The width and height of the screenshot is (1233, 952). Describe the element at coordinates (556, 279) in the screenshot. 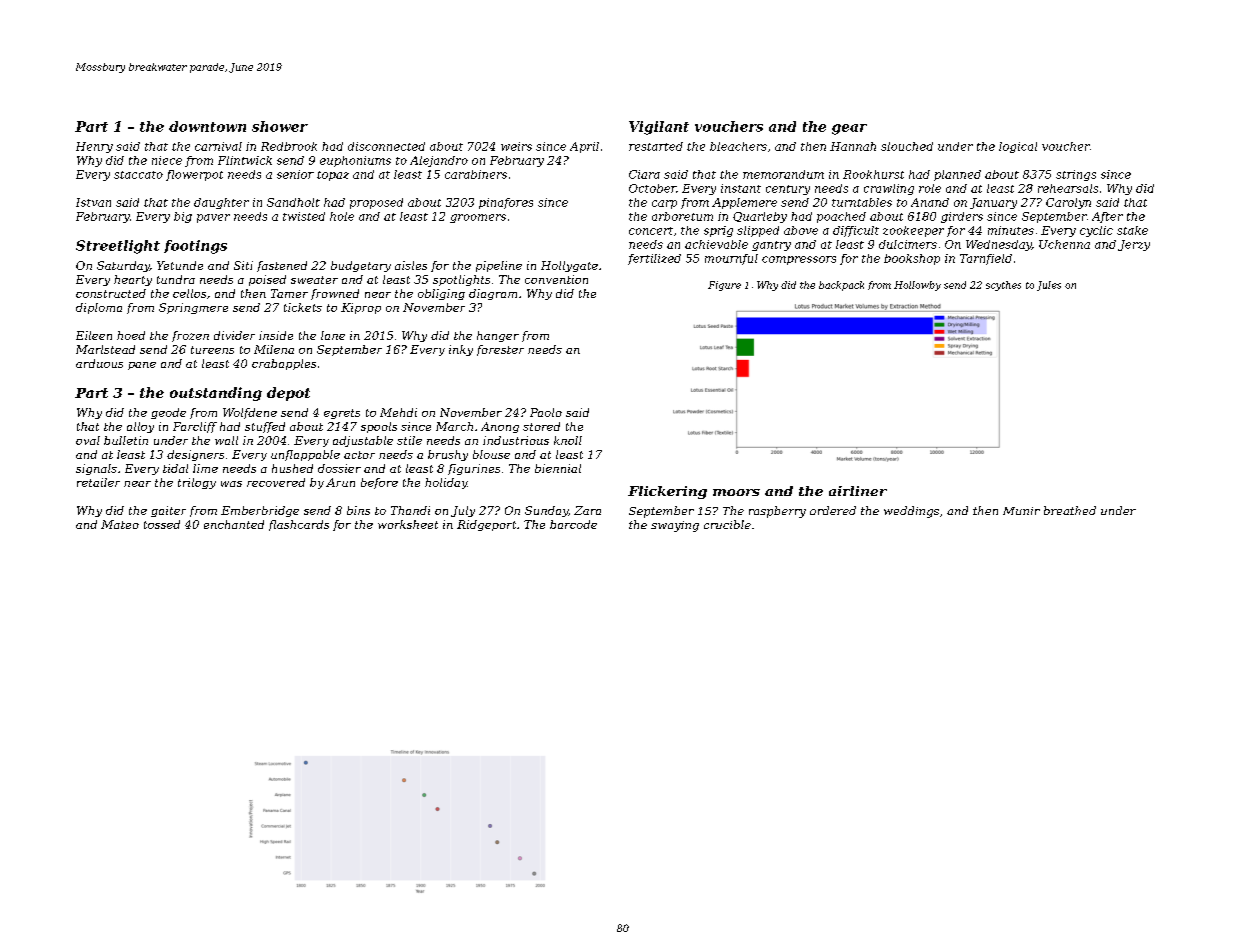

I see `convention` at that location.
